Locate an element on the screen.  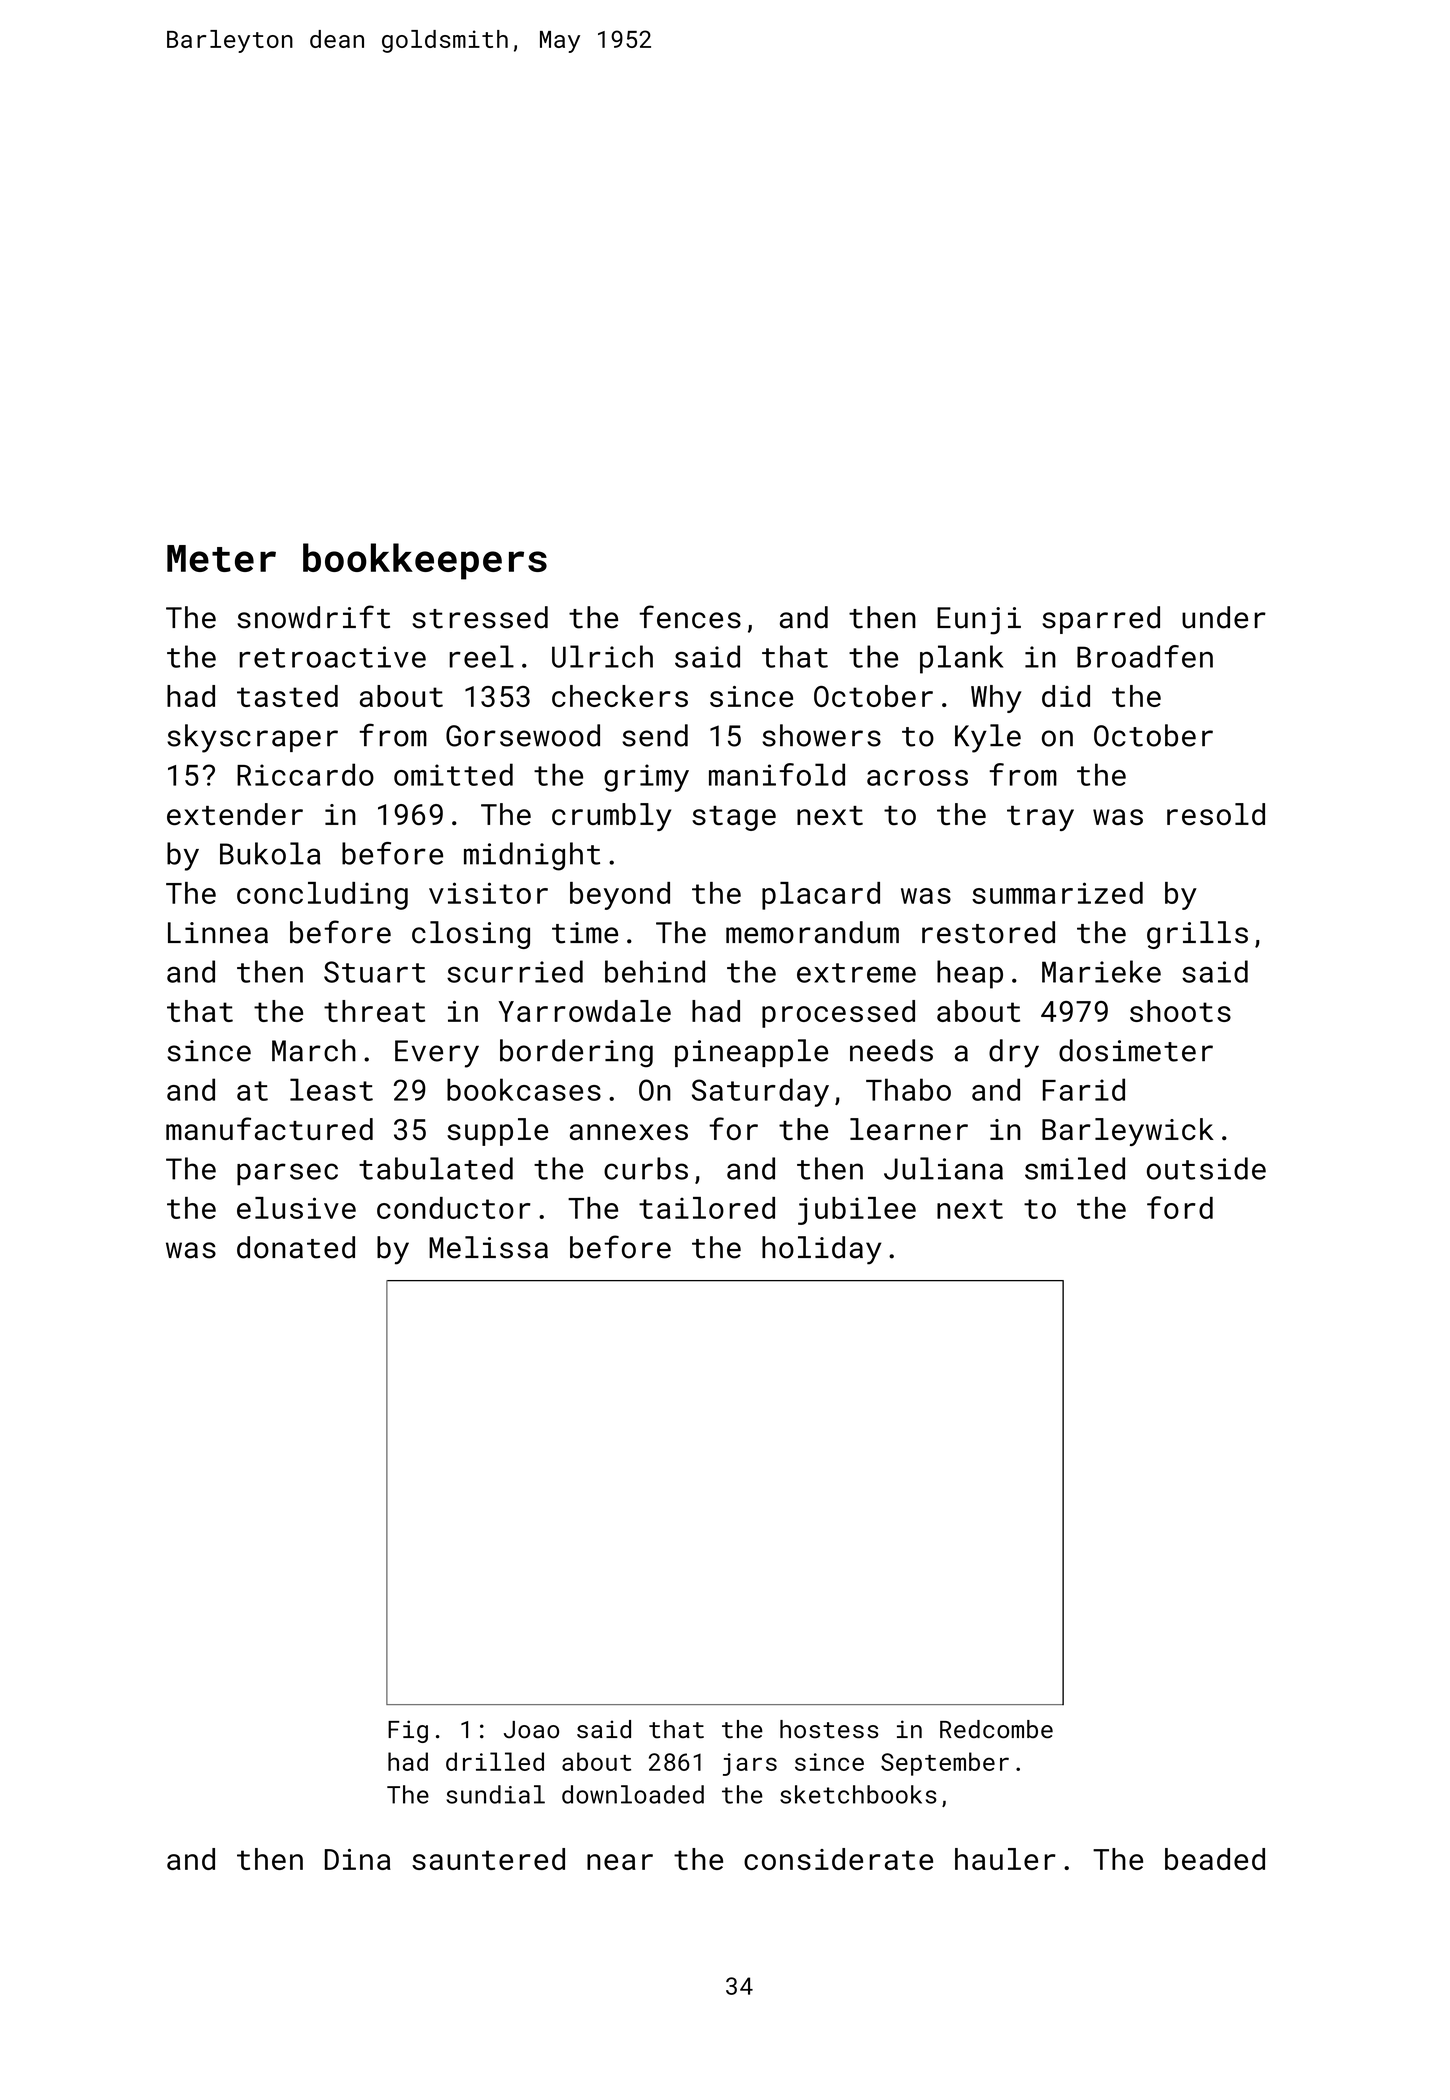
holiday is located at coordinates (822, 1250).
